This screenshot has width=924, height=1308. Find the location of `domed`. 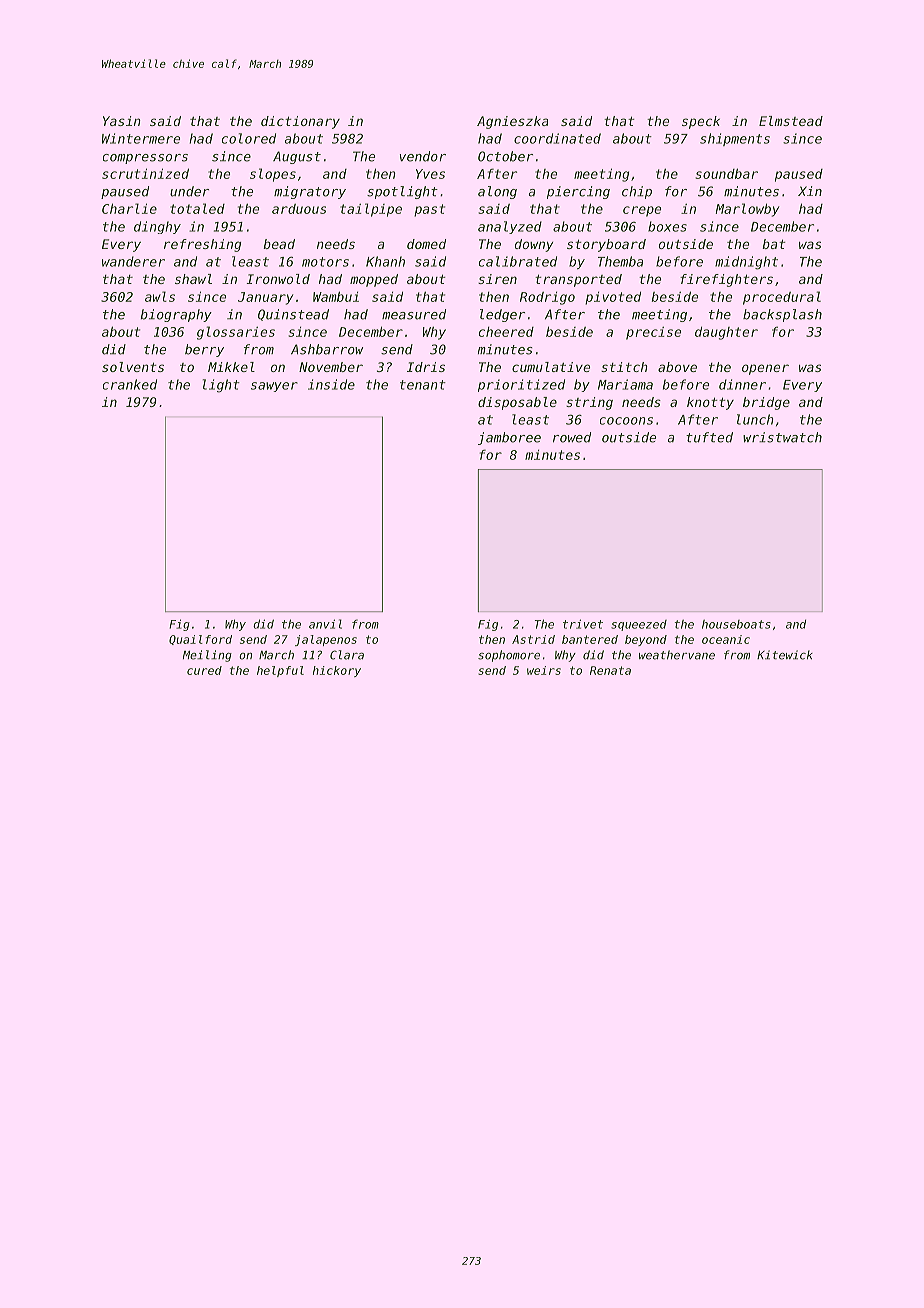

domed is located at coordinates (426, 244).
